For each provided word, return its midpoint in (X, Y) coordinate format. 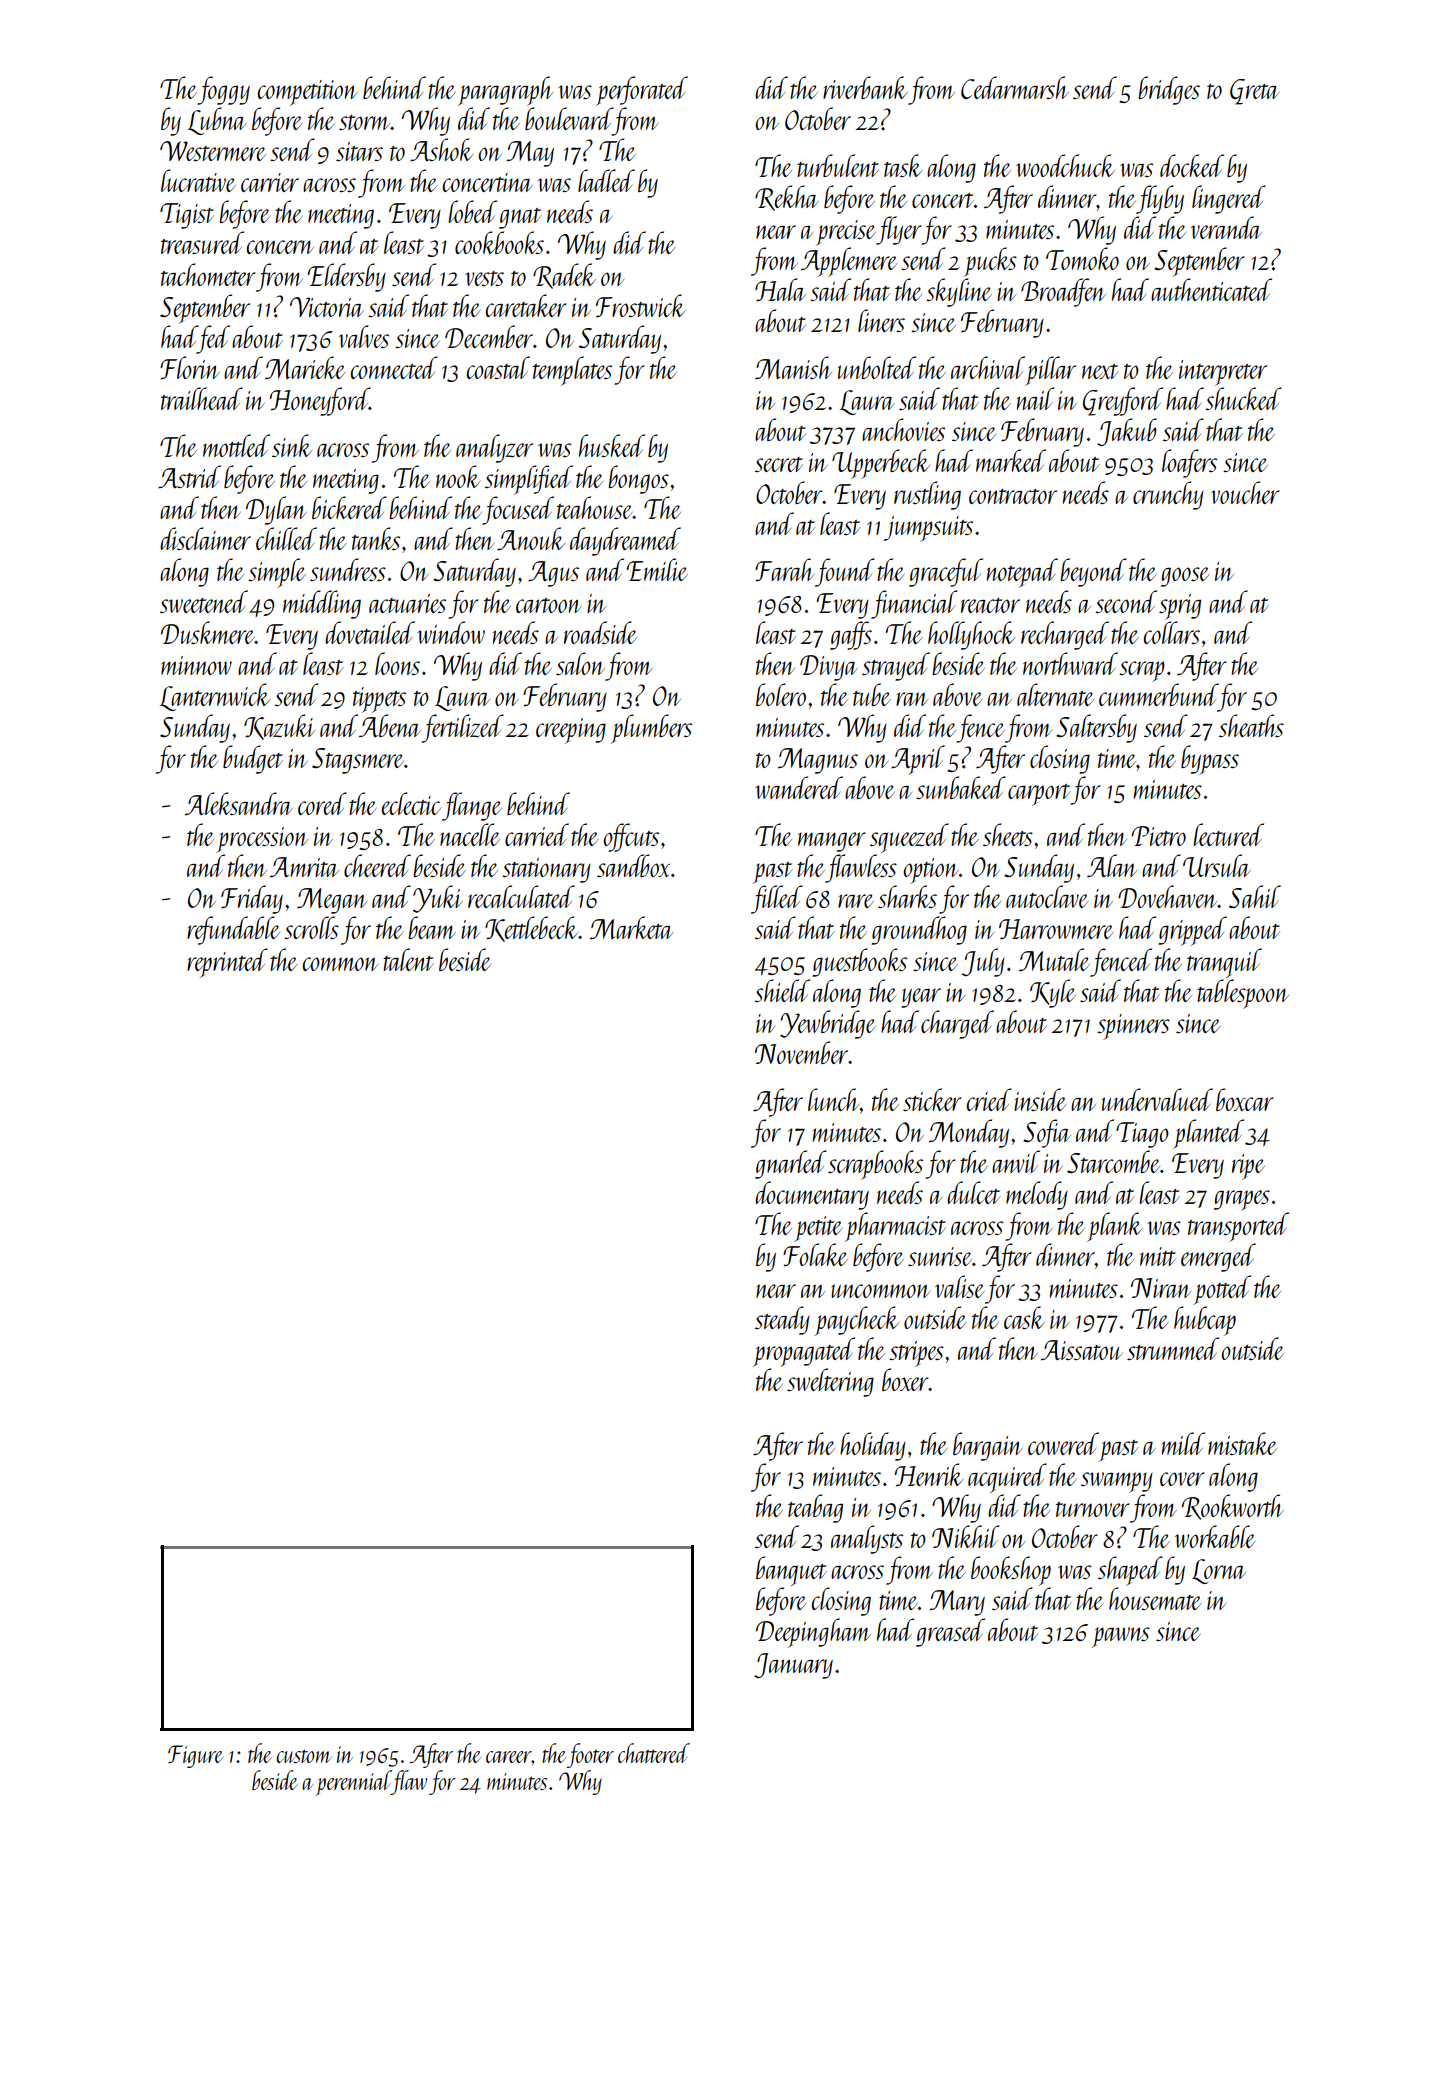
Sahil (1255, 896)
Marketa (631, 927)
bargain (988, 1446)
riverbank (865, 87)
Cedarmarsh (1015, 87)
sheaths (1251, 725)
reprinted (227, 963)
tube (872, 694)
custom (304, 1756)
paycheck (856, 1321)
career (509, 1757)
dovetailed (370, 632)
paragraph (505, 91)
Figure (195, 1756)
